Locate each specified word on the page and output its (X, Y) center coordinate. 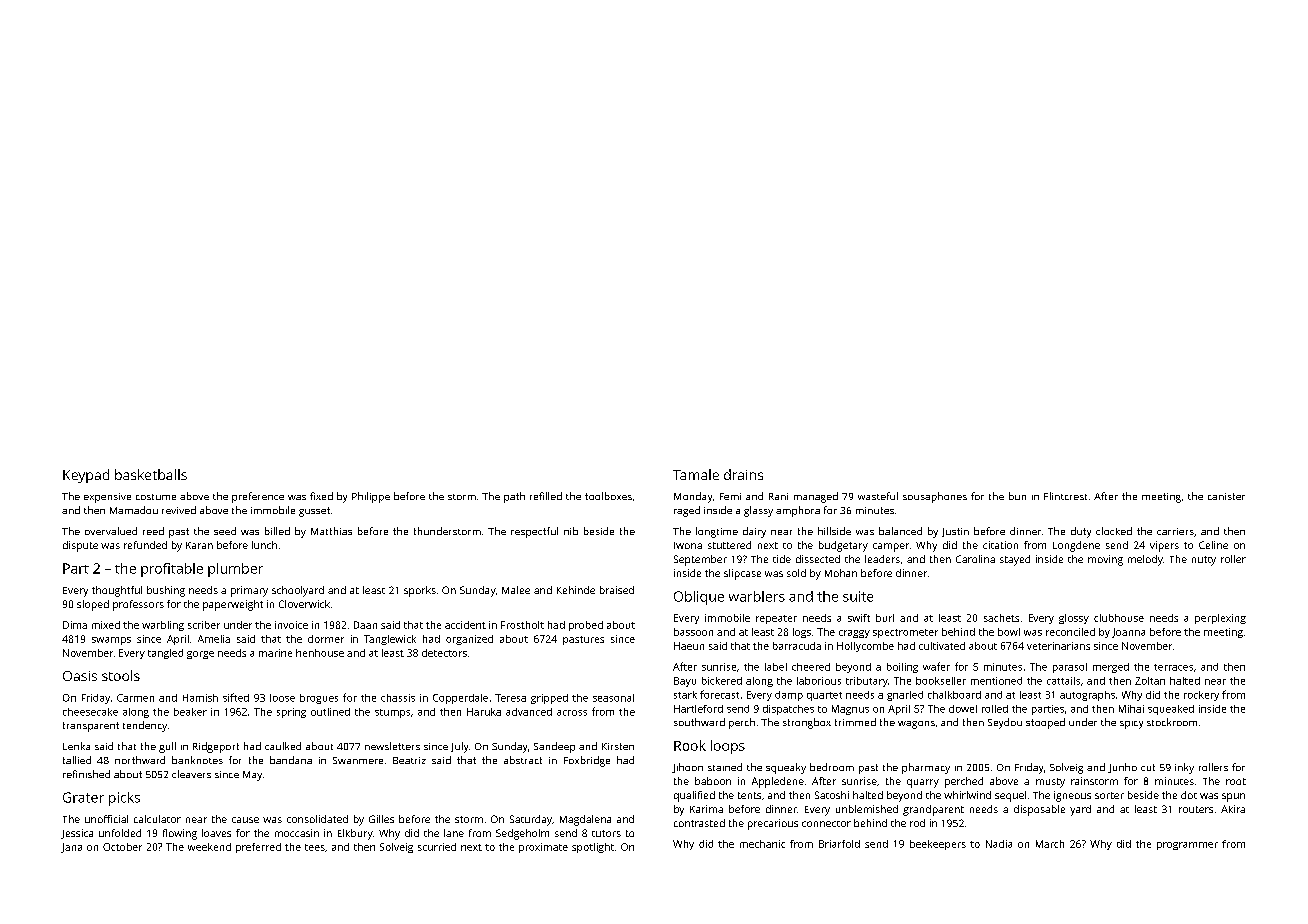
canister (1226, 496)
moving (1105, 560)
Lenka (76, 746)
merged (1111, 668)
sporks (420, 591)
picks (124, 799)
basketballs (151, 474)
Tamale (696, 474)
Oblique (699, 598)
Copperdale (460, 699)
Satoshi (832, 795)
